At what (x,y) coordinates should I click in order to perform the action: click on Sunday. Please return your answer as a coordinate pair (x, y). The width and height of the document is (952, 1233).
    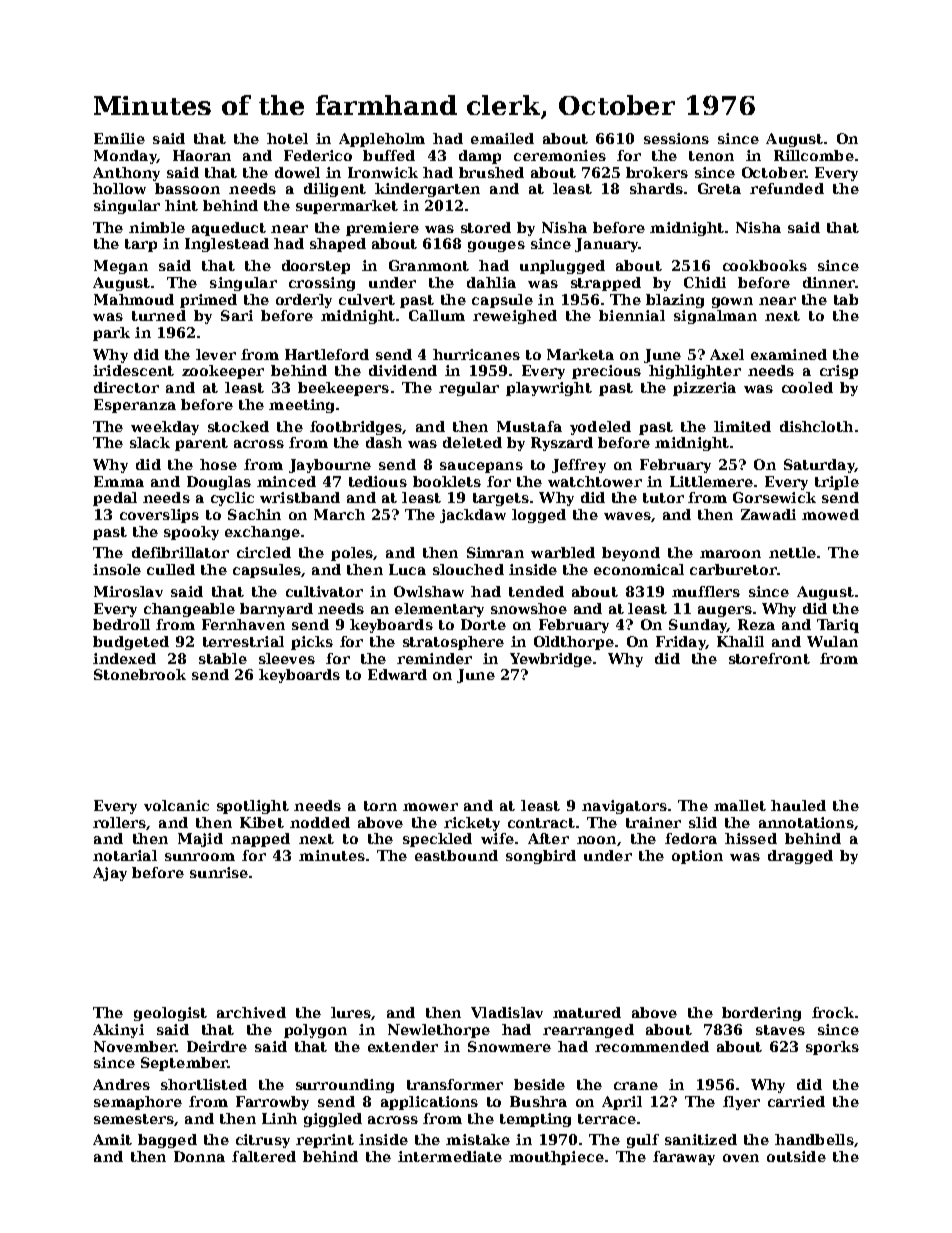
    Looking at the image, I should click on (698, 626).
